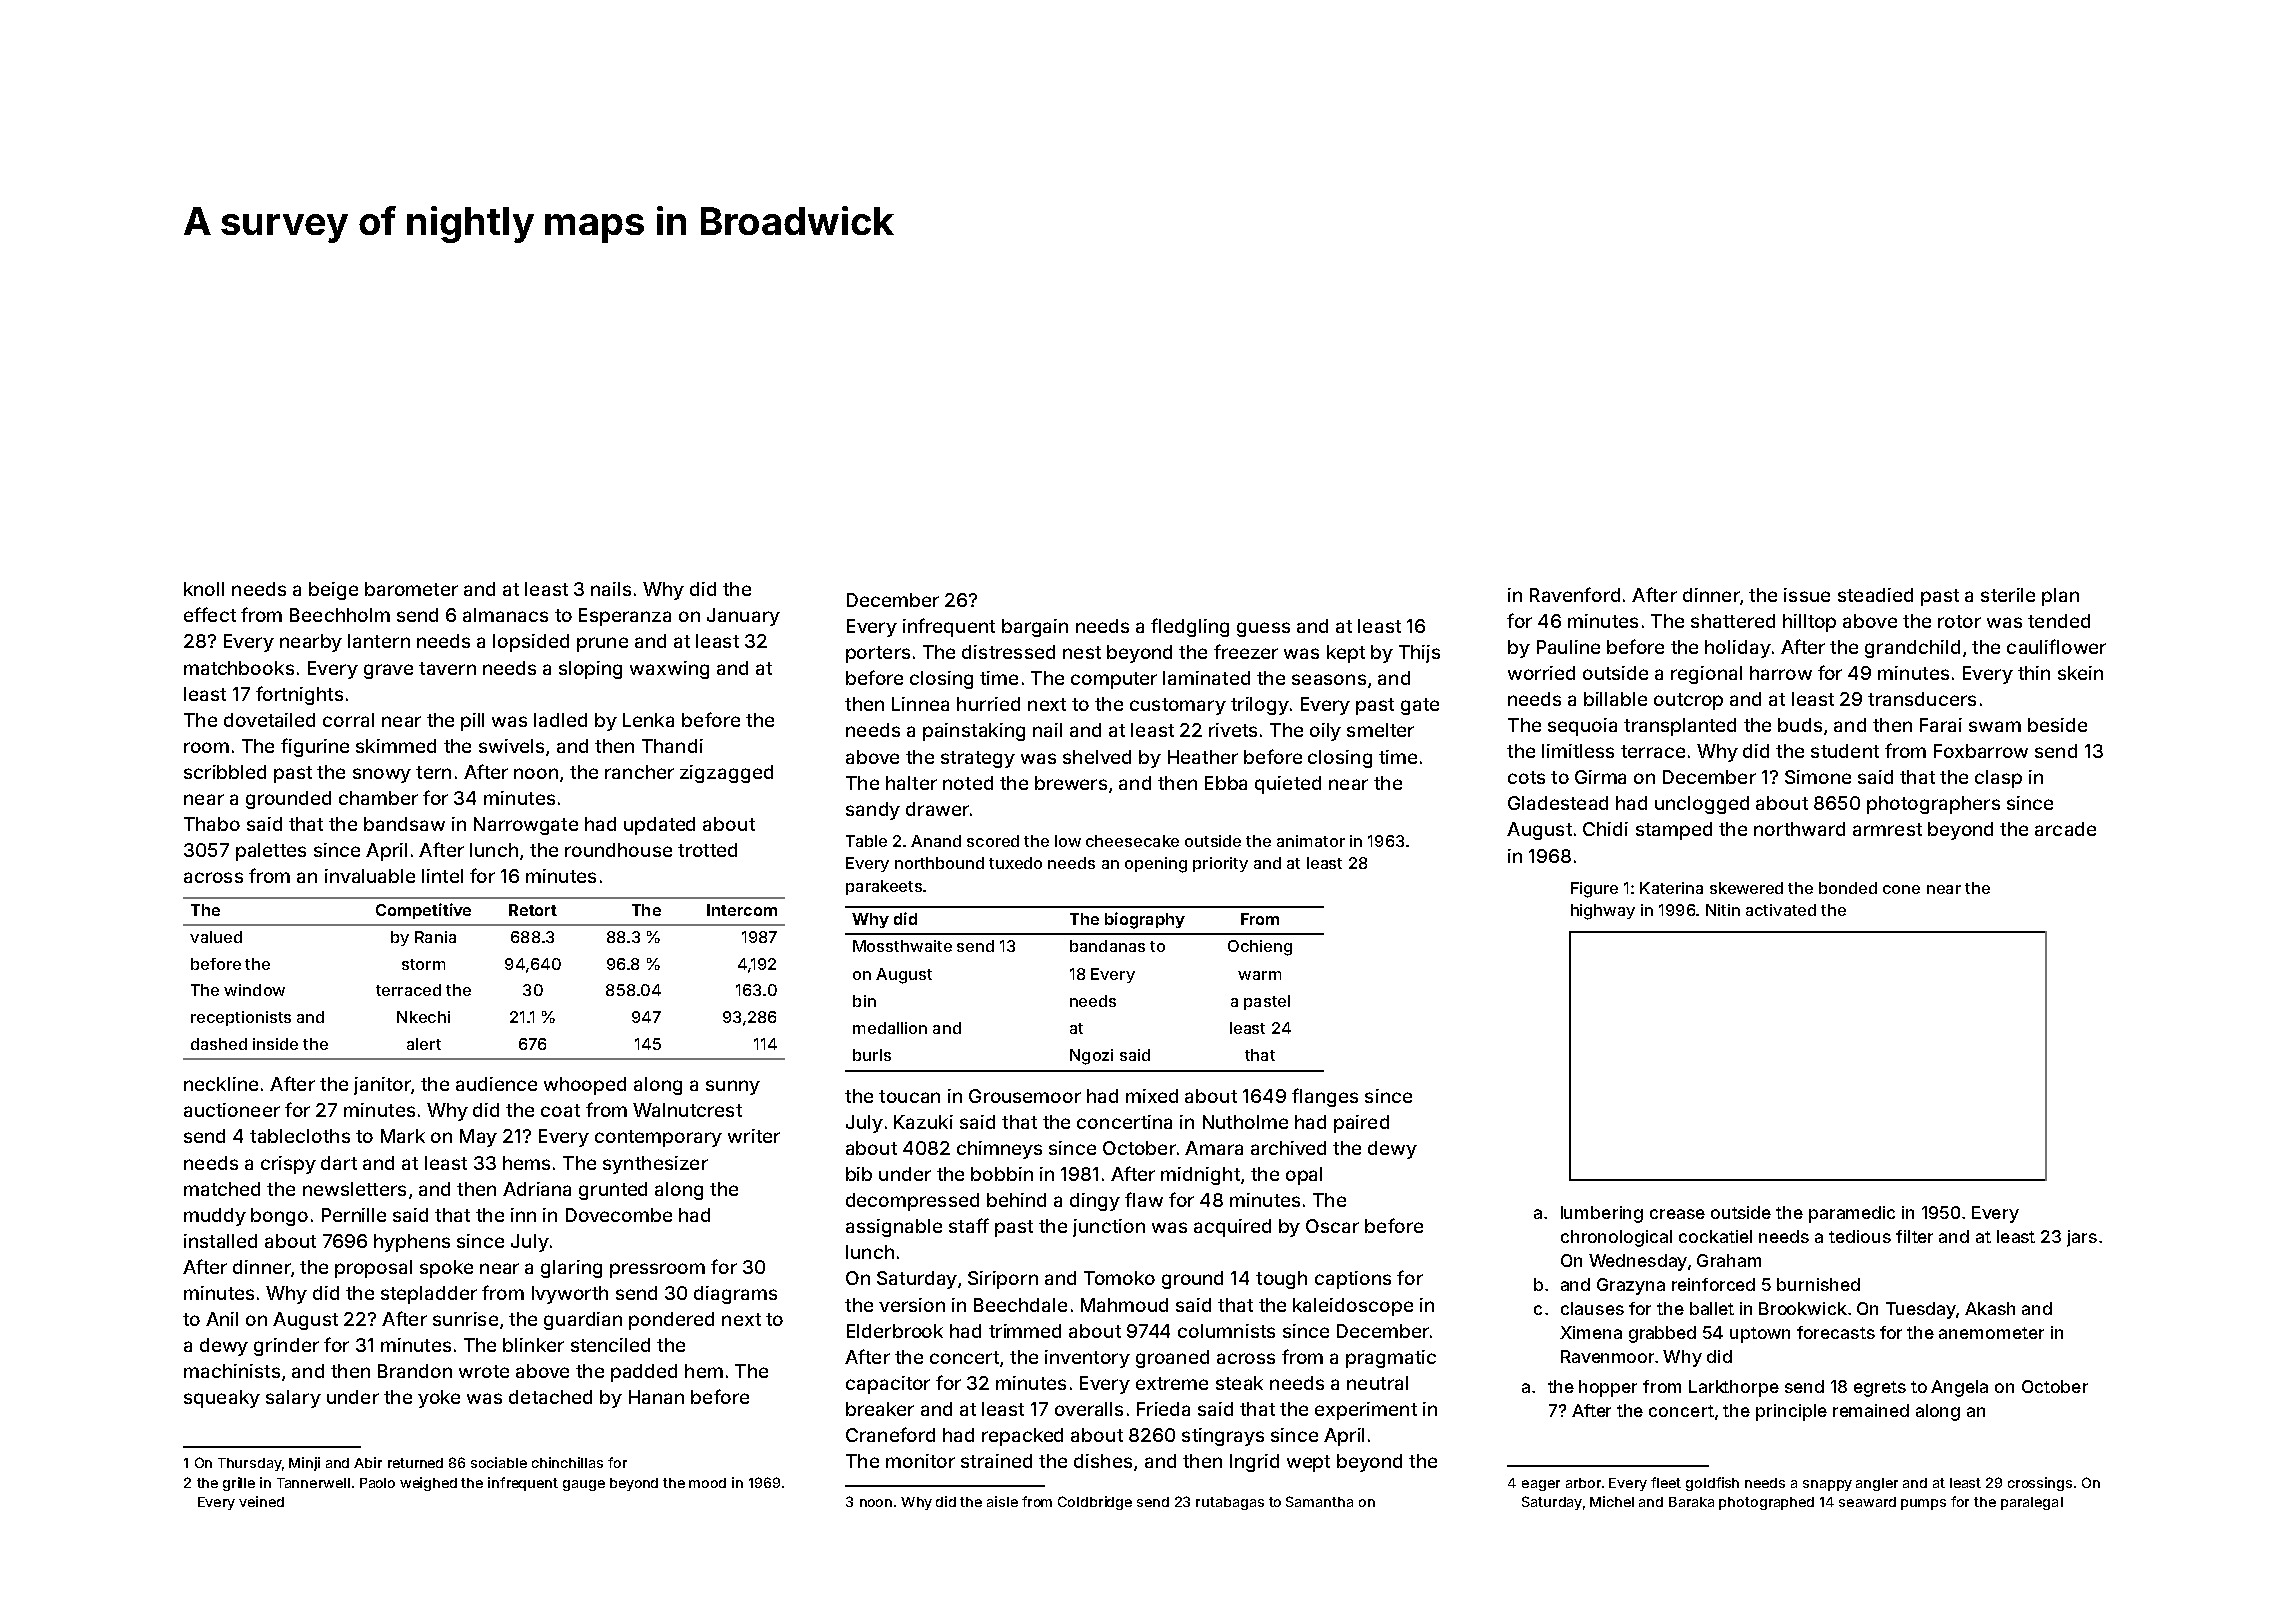 This screenshot has width=2292, height=1620. Describe the element at coordinates (1082, 652) in the screenshot. I see `nest` at that location.
